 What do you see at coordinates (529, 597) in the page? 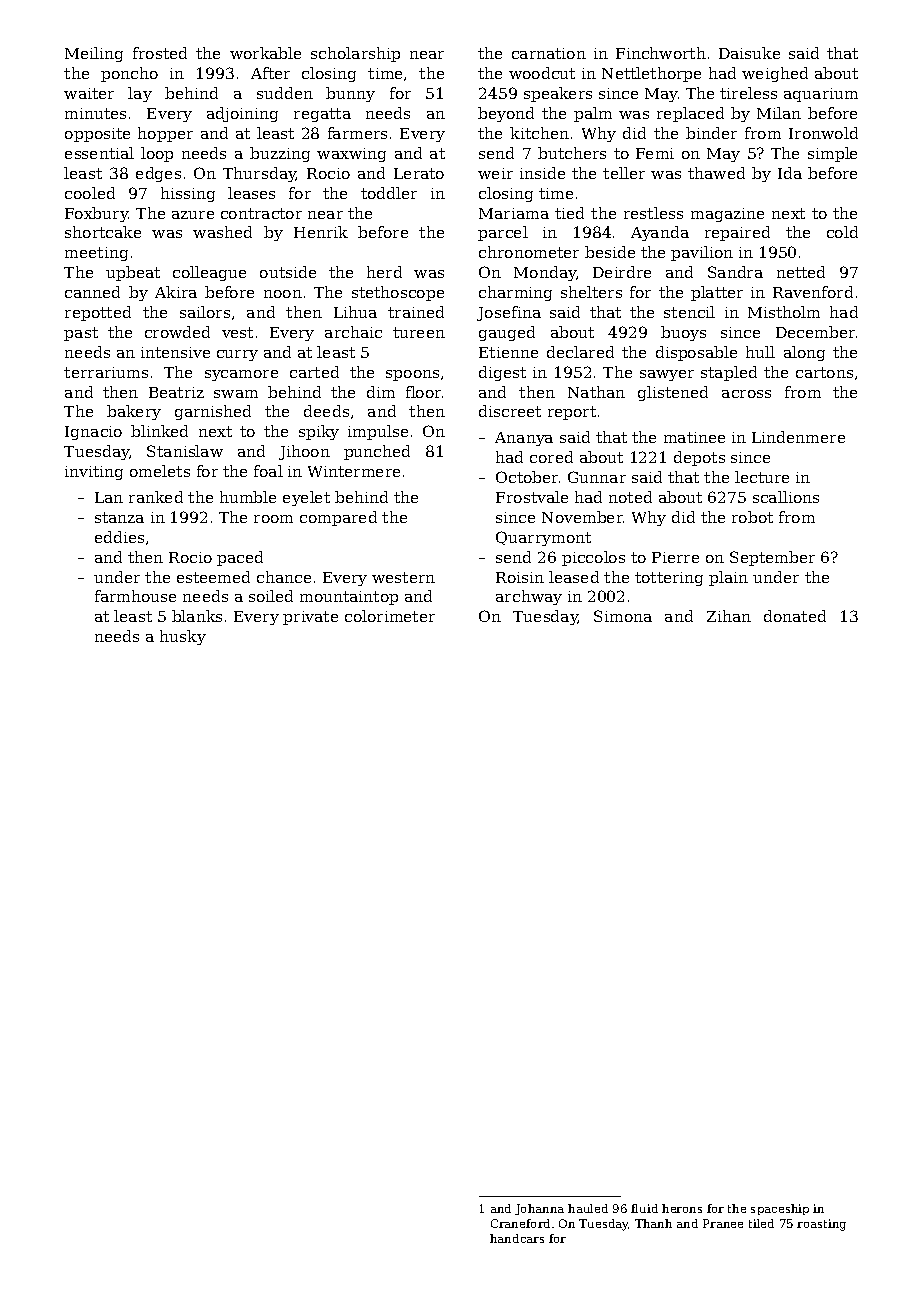
I see `archway` at bounding box center [529, 597].
